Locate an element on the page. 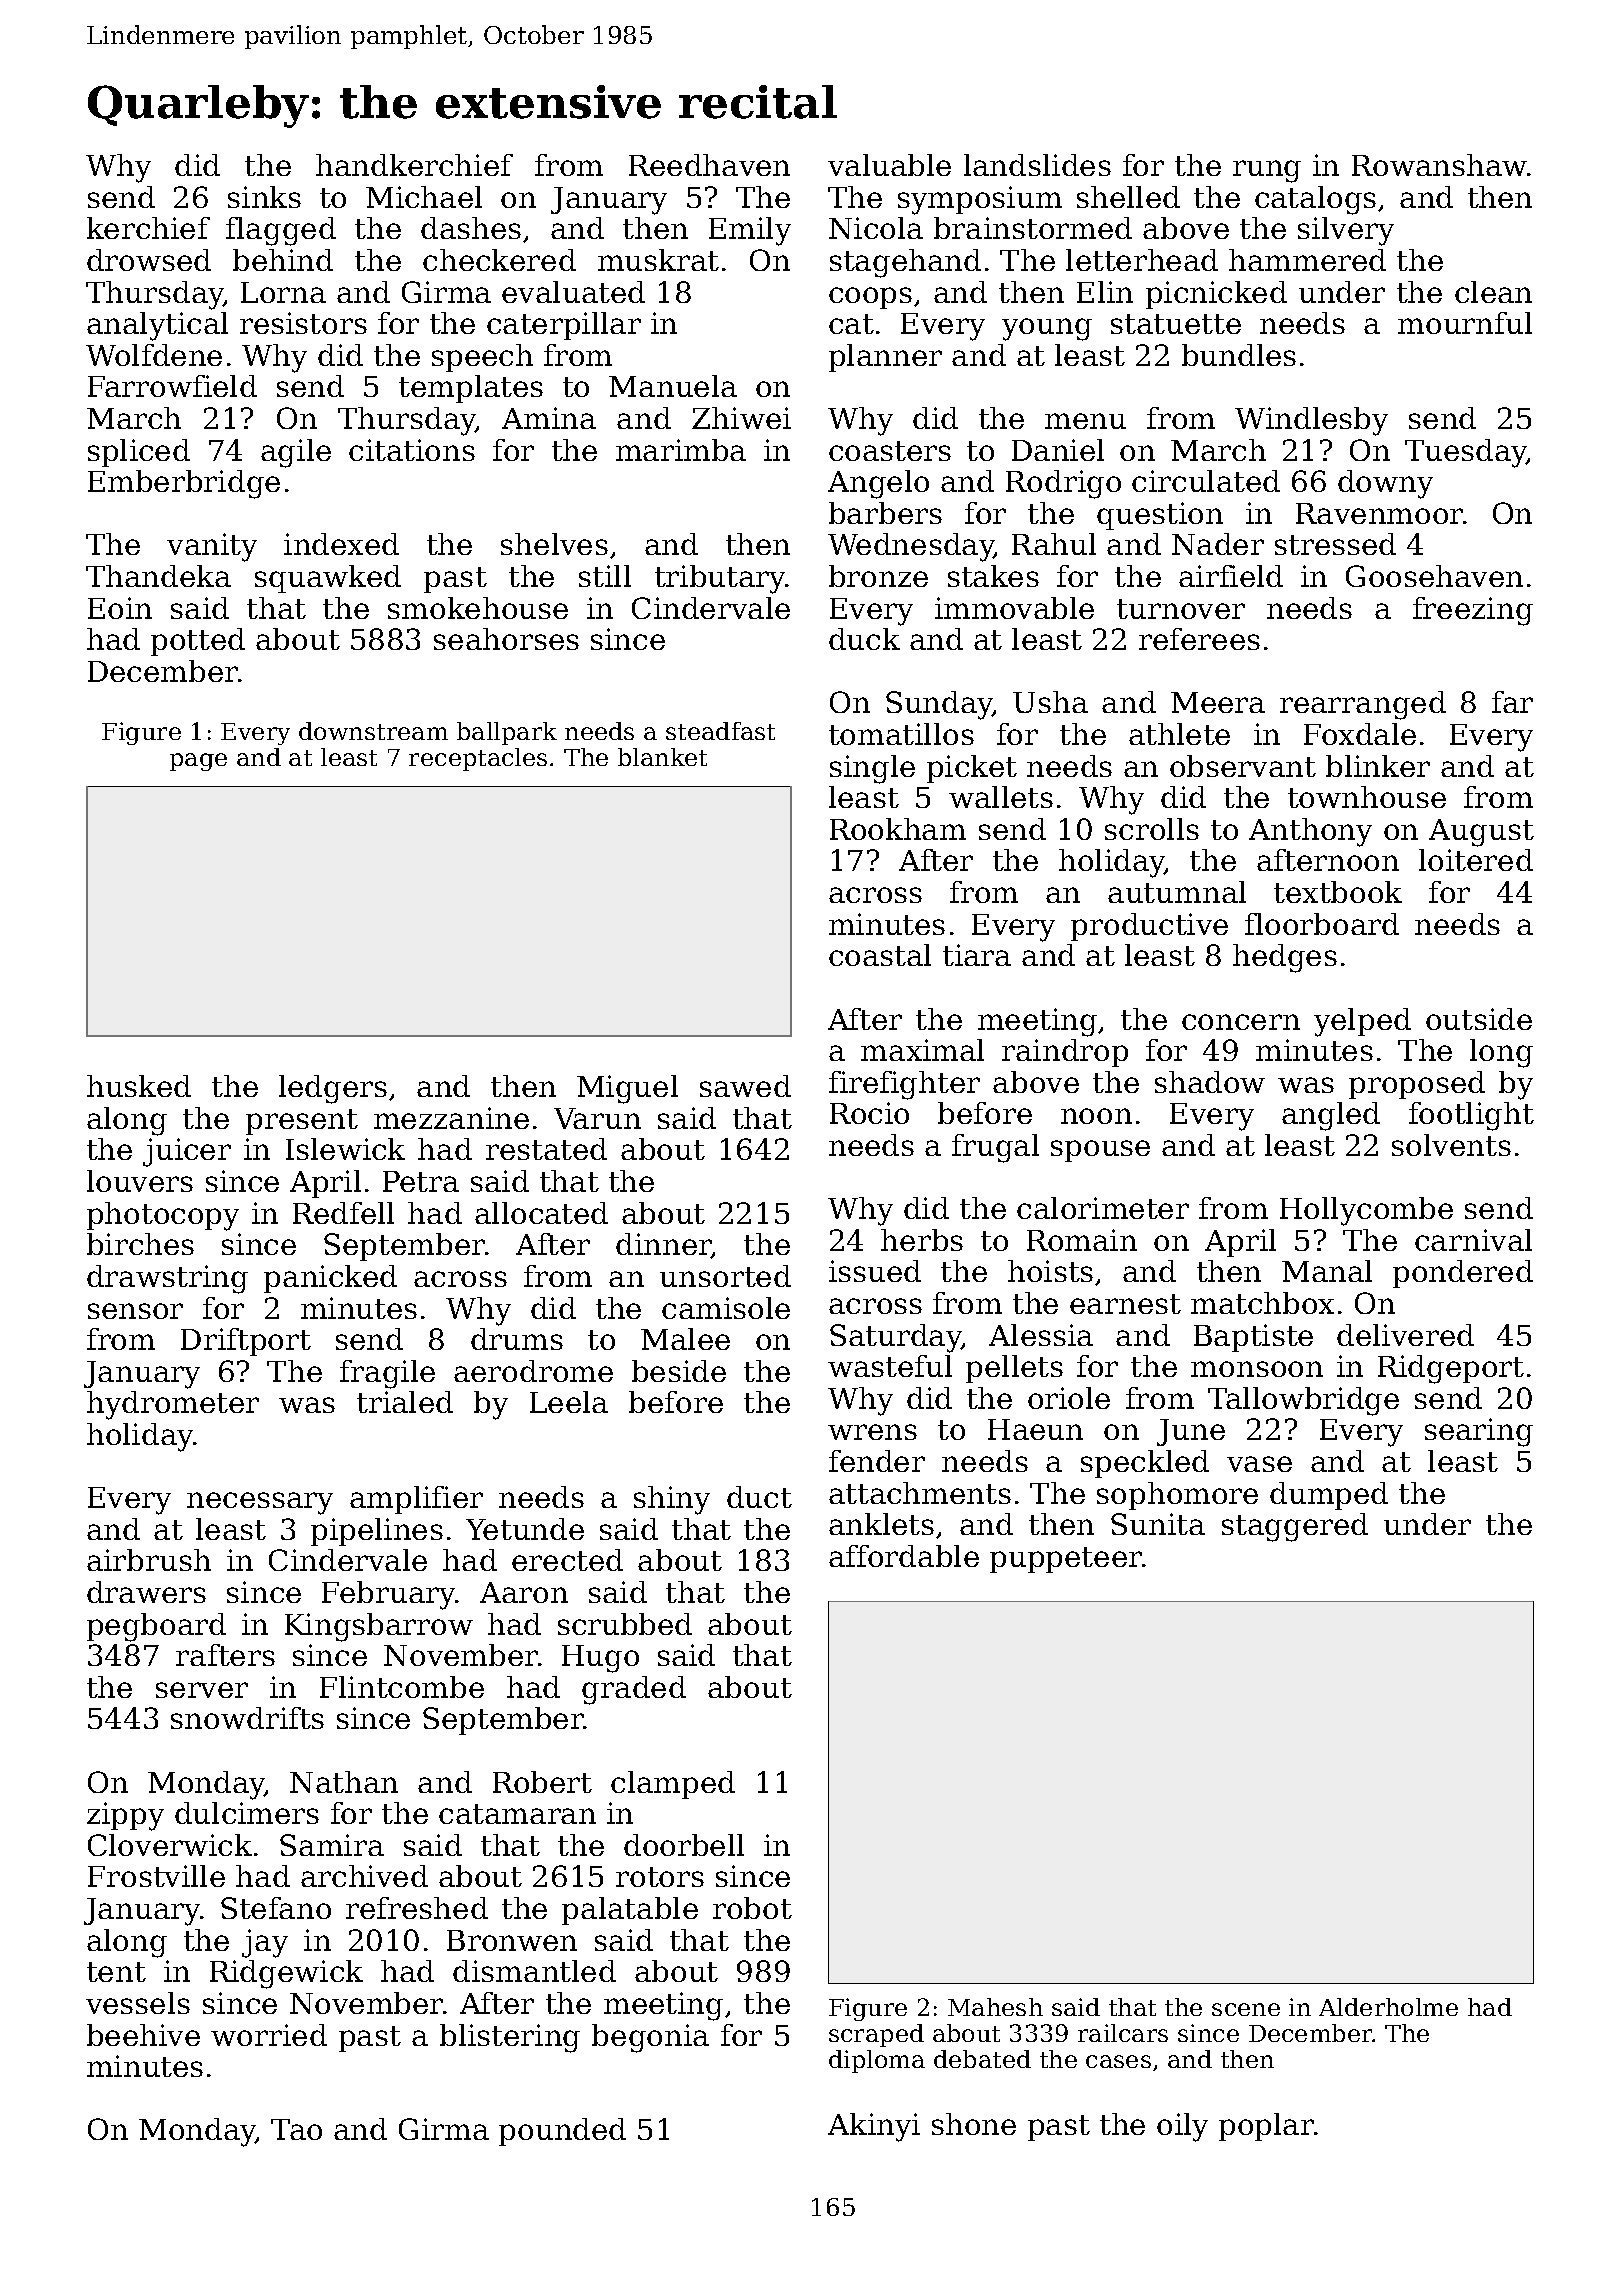 This document has width=1620, height=2292. Ridgewick is located at coordinates (286, 1974).
